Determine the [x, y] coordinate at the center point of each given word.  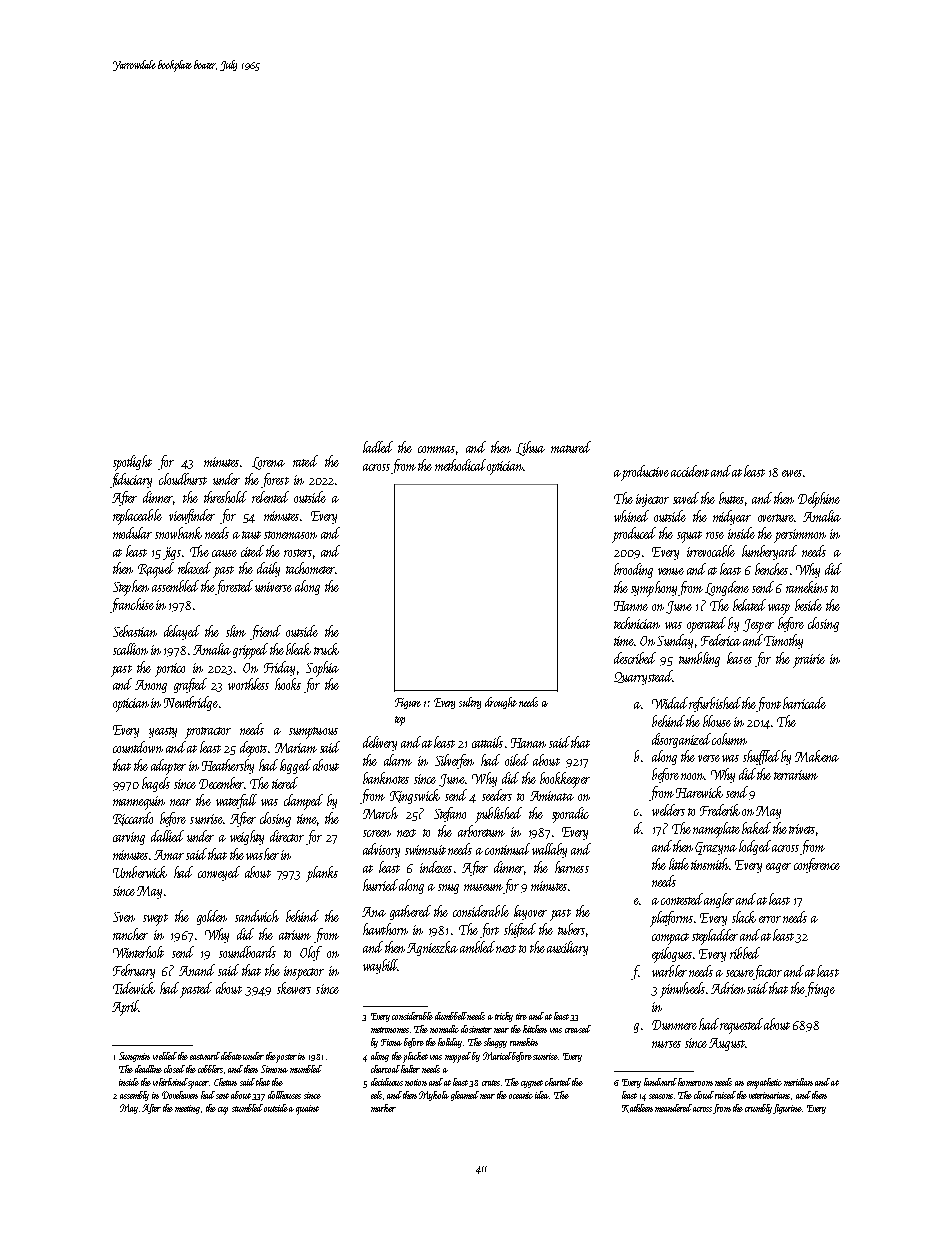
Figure [408, 703]
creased [578, 1029]
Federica [721, 640]
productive [645, 473]
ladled [378, 447]
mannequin [139, 803]
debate [231, 1056]
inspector [304, 973]
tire [521, 1016]
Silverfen [454, 761]
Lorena [268, 463]
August [727, 1044]
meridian [798, 1082]
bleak [298, 649]
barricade [804, 703]
